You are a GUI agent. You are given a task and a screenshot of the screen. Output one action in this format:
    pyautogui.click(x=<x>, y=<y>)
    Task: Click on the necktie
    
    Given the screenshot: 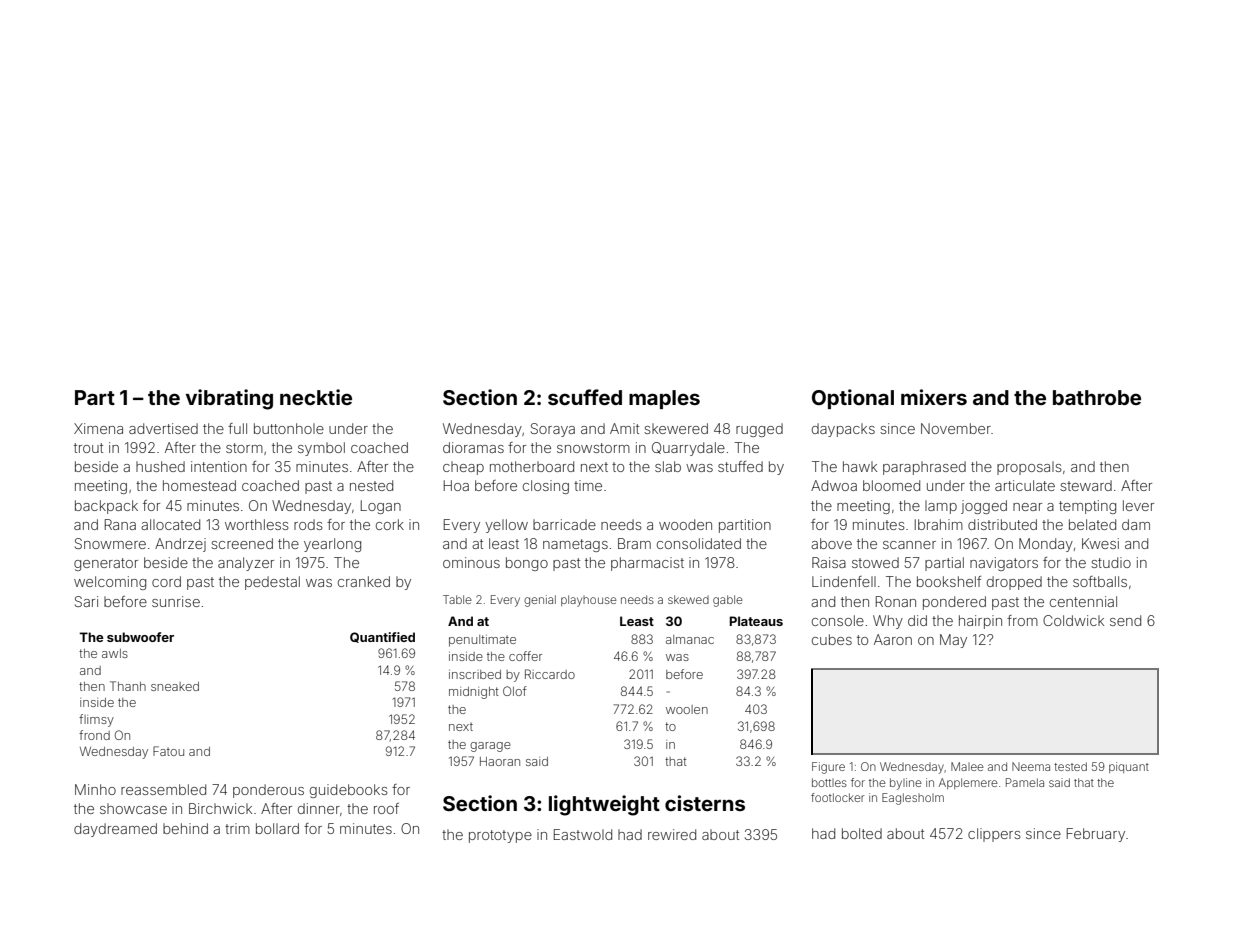 What is the action you would take?
    pyautogui.click(x=316, y=397)
